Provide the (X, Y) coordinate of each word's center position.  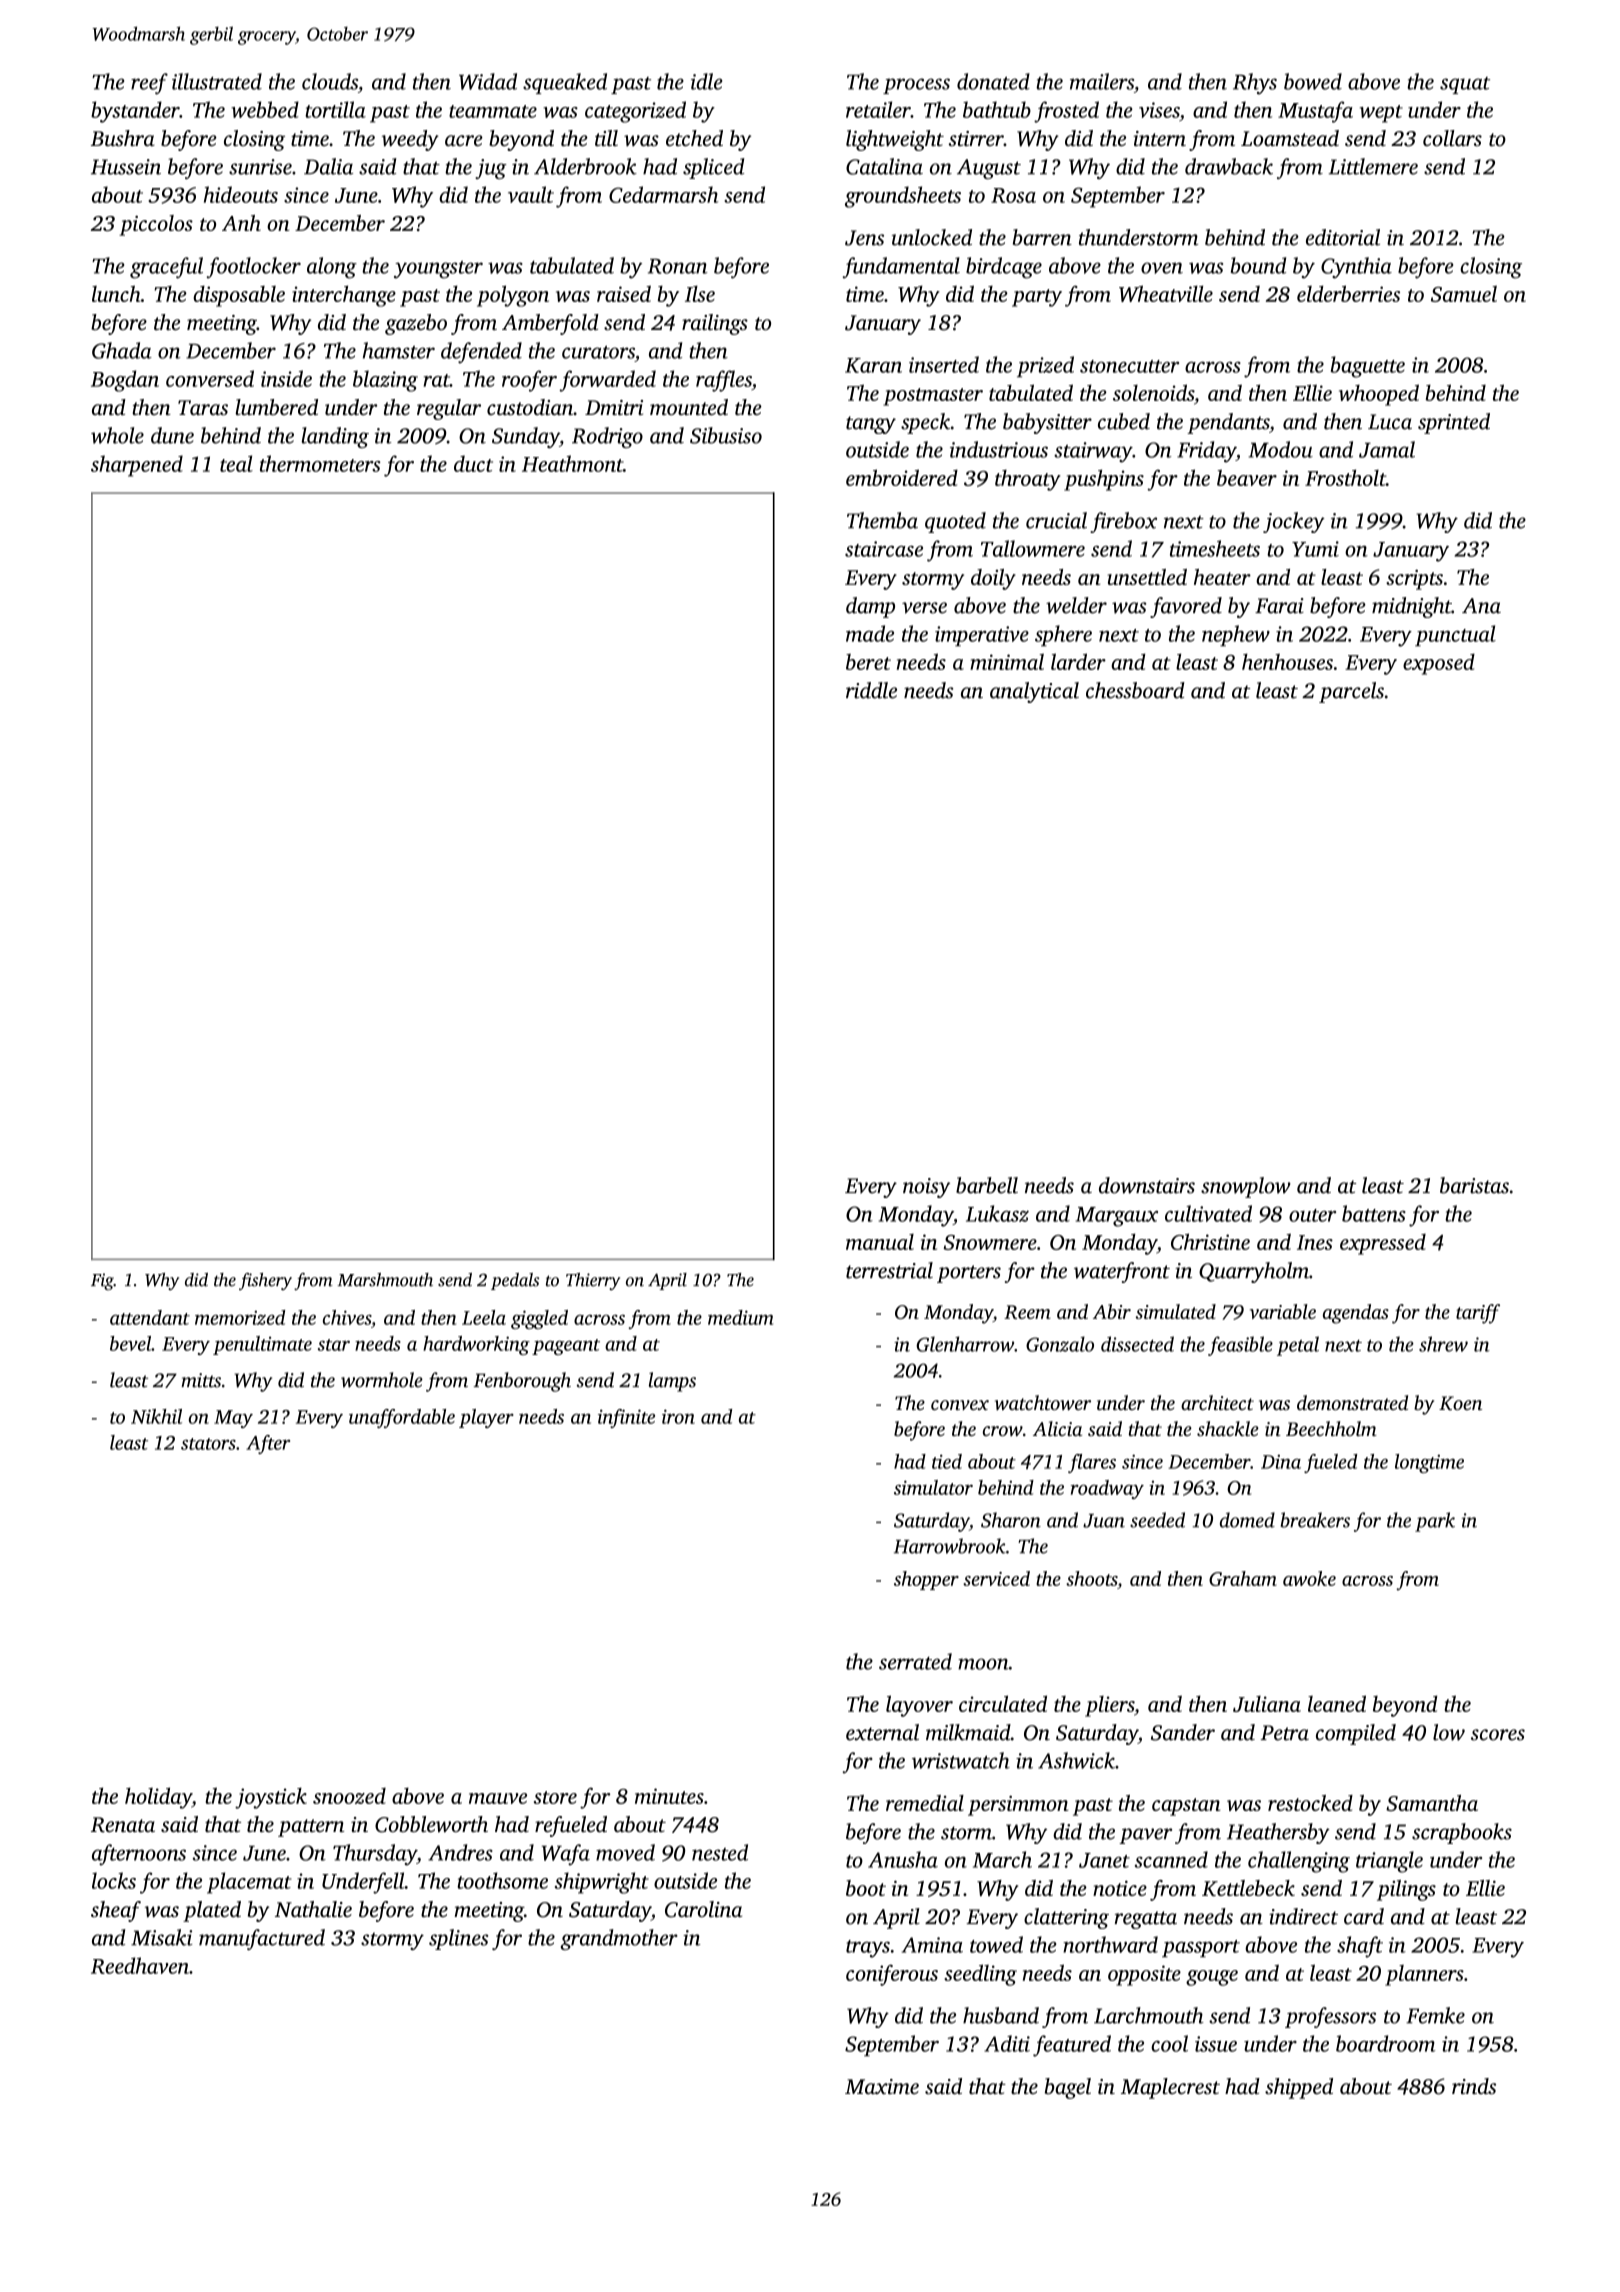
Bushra (123, 138)
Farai (1279, 606)
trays (868, 1949)
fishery (265, 1281)
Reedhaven (140, 1965)
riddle (871, 690)
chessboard (1135, 690)
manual (880, 1242)
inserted (944, 364)
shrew (1443, 1344)
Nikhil (156, 1416)
